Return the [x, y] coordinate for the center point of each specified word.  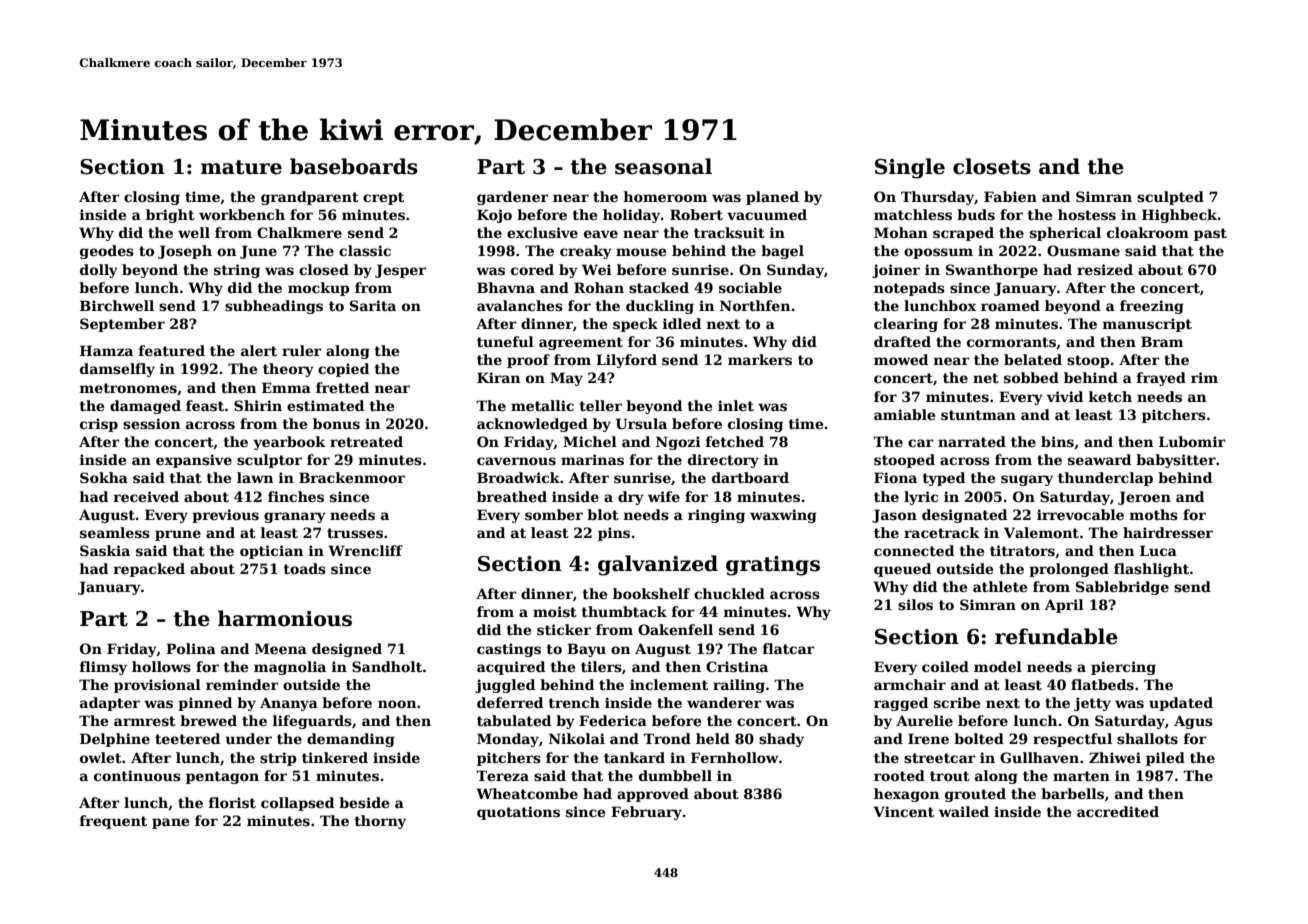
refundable [1056, 636]
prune [178, 535]
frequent [113, 822]
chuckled [729, 593]
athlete [1000, 586]
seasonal [663, 166]
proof [528, 361]
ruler [302, 350]
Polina [191, 648]
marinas [592, 459]
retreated [366, 441]
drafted [902, 341]
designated [964, 516]
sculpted [1170, 198]
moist [555, 611]
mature [241, 167]
